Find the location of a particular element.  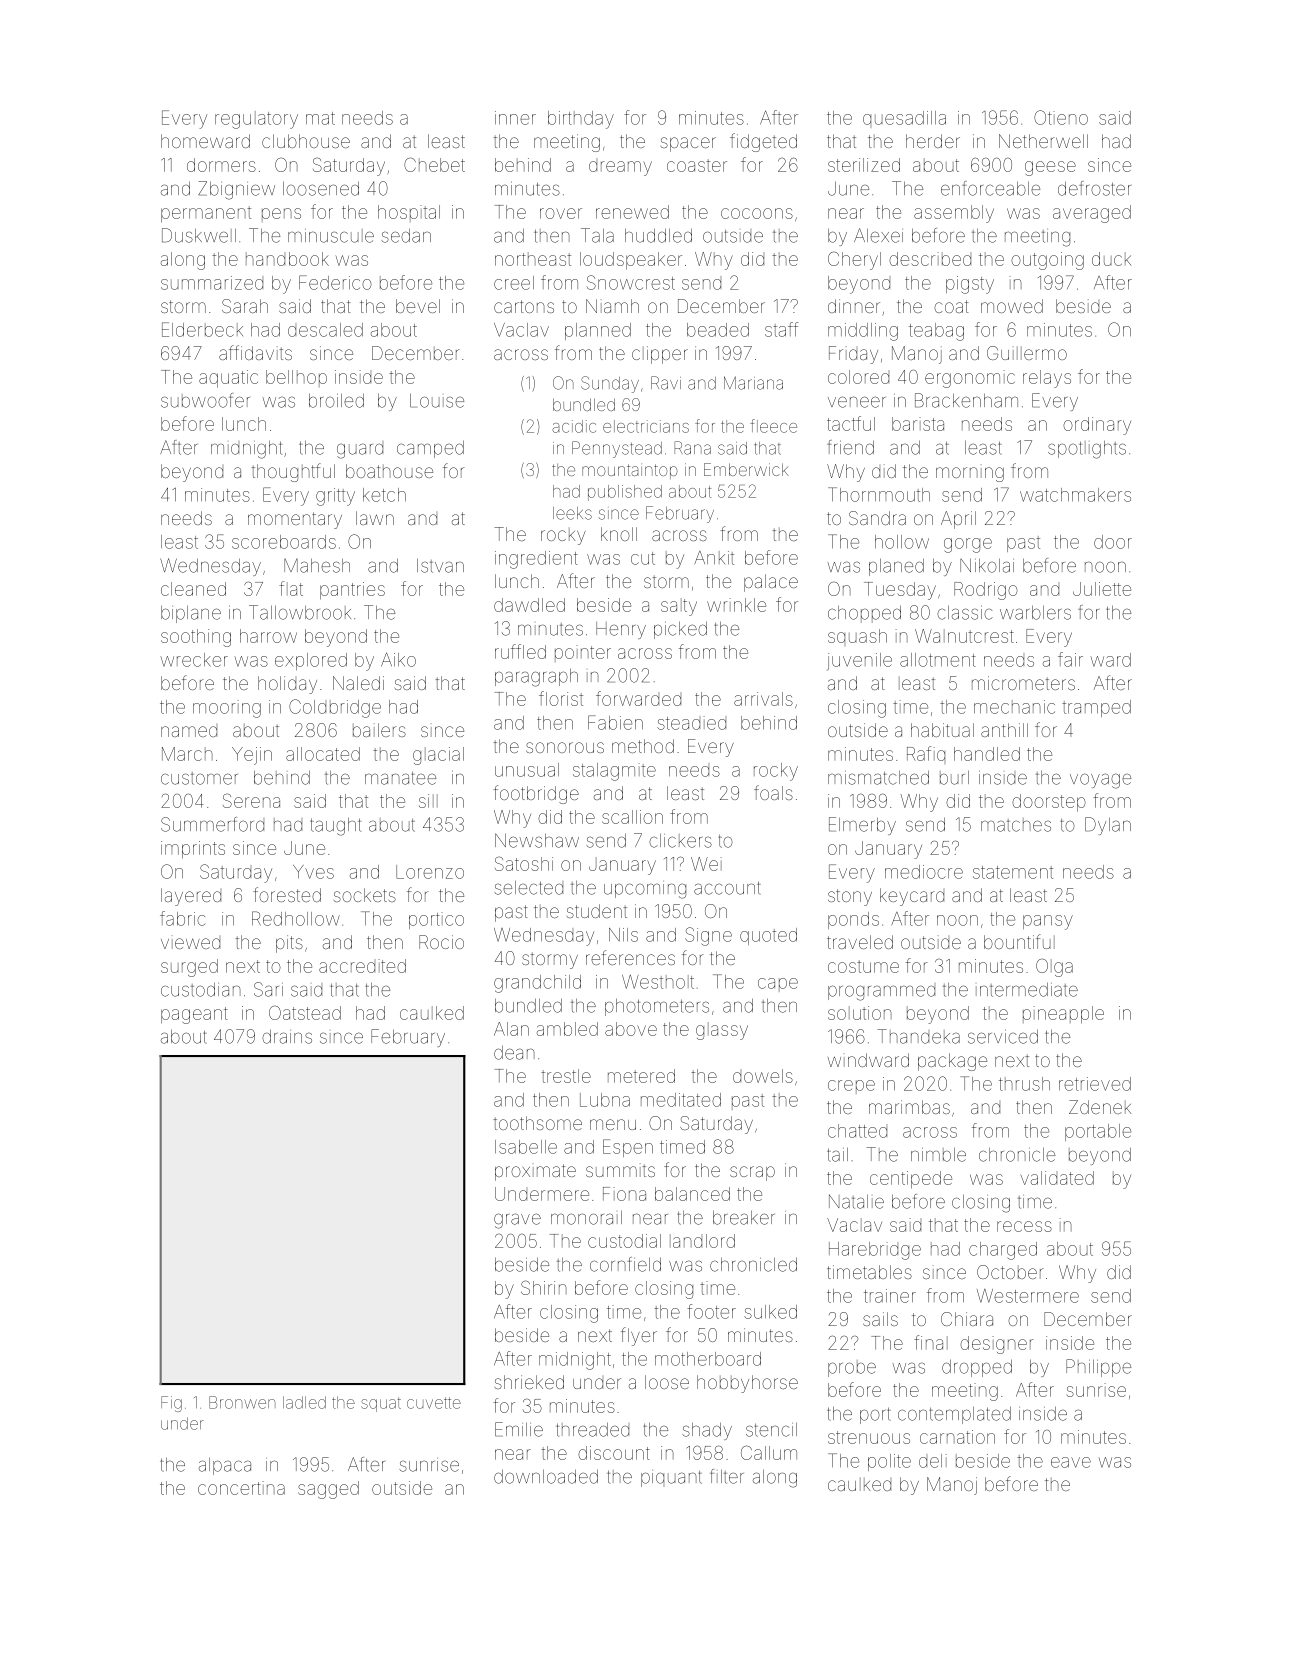

grave is located at coordinates (517, 1221).
